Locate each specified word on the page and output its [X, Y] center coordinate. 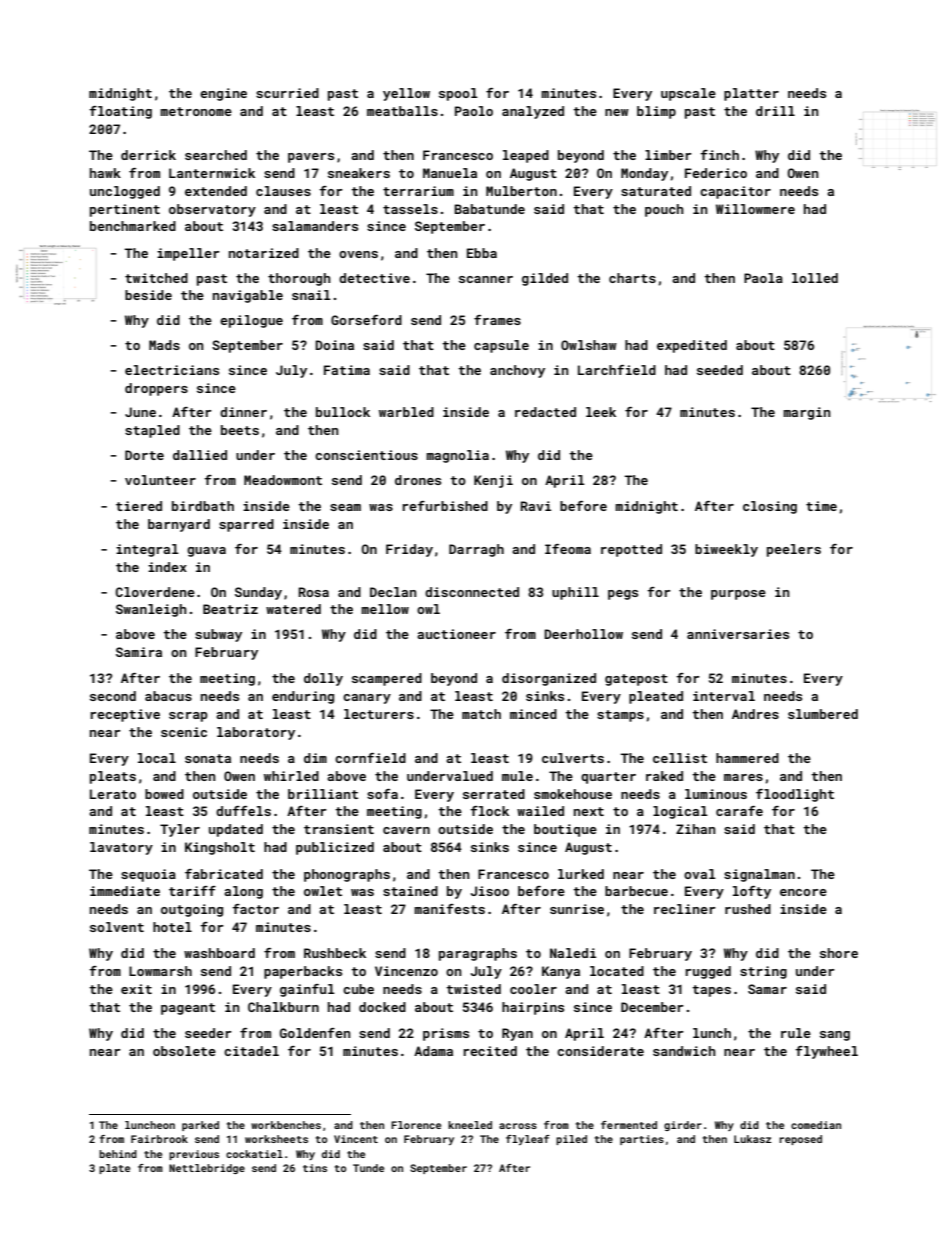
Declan [393, 592]
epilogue [251, 321]
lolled [815, 278]
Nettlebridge [207, 1169]
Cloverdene [155, 592]
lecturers [379, 714]
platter [751, 94]
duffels [243, 811]
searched [216, 155]
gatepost [636, 680]
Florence [416, 1125]
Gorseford [366, 320]
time [821, 506]
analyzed [533, 112]
